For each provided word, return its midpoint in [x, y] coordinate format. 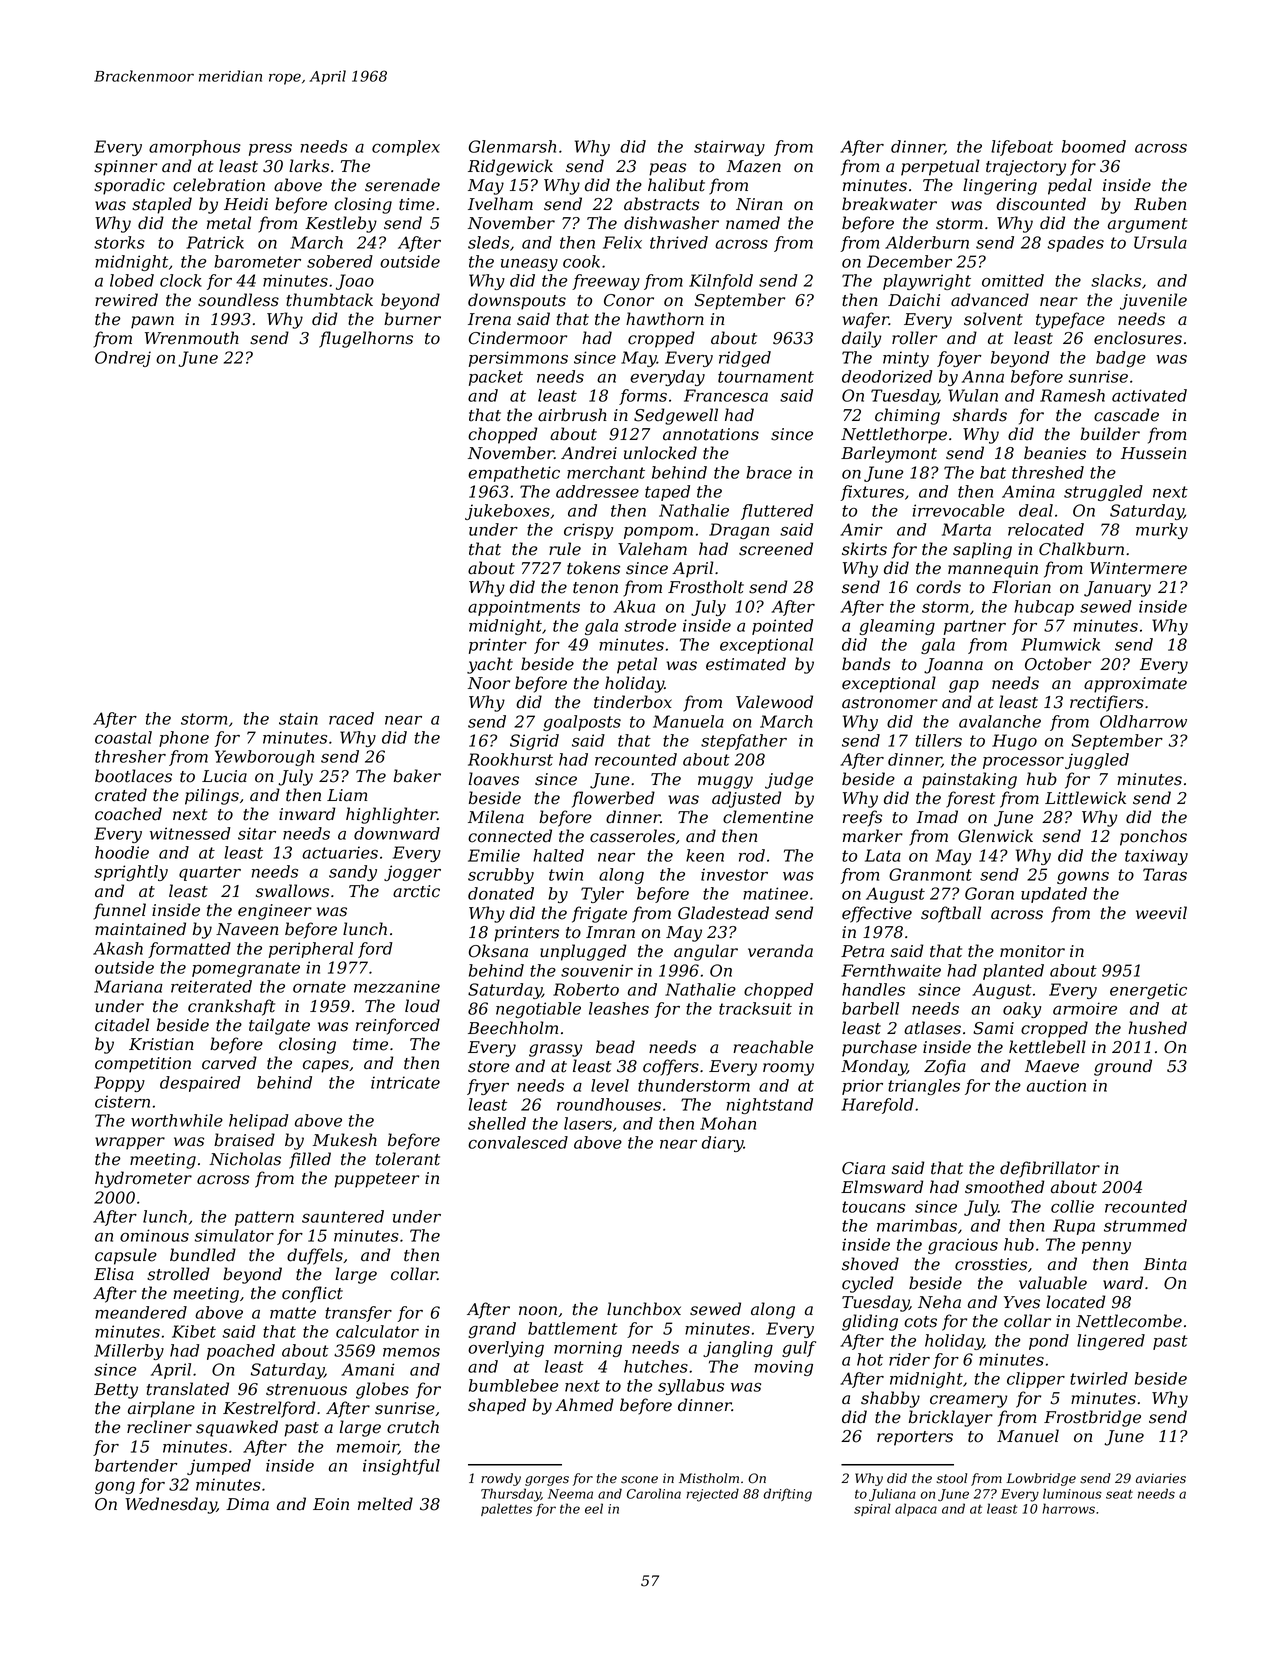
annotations [711, 434]
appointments [524, 608]
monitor [1032, 951]
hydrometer [143, 1179]
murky [1162, 531]
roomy [788, 1069]
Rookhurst [510, 759]
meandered [141, 1312]
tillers [939, 740]
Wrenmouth [192, 338]
